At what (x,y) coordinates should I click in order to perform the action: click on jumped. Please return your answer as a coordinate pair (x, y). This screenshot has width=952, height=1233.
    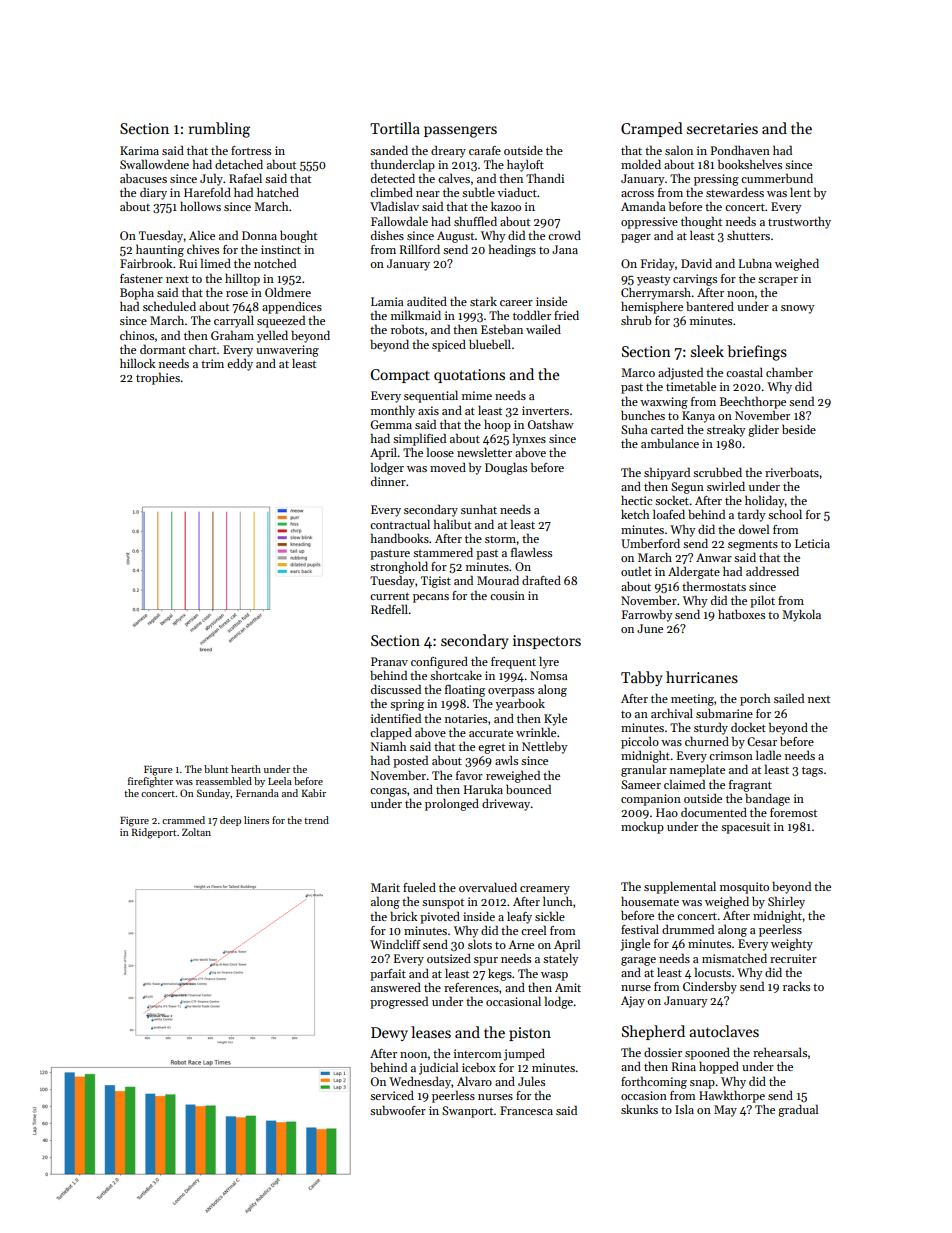
    Looking at the image, I should click on (524, 1054).
